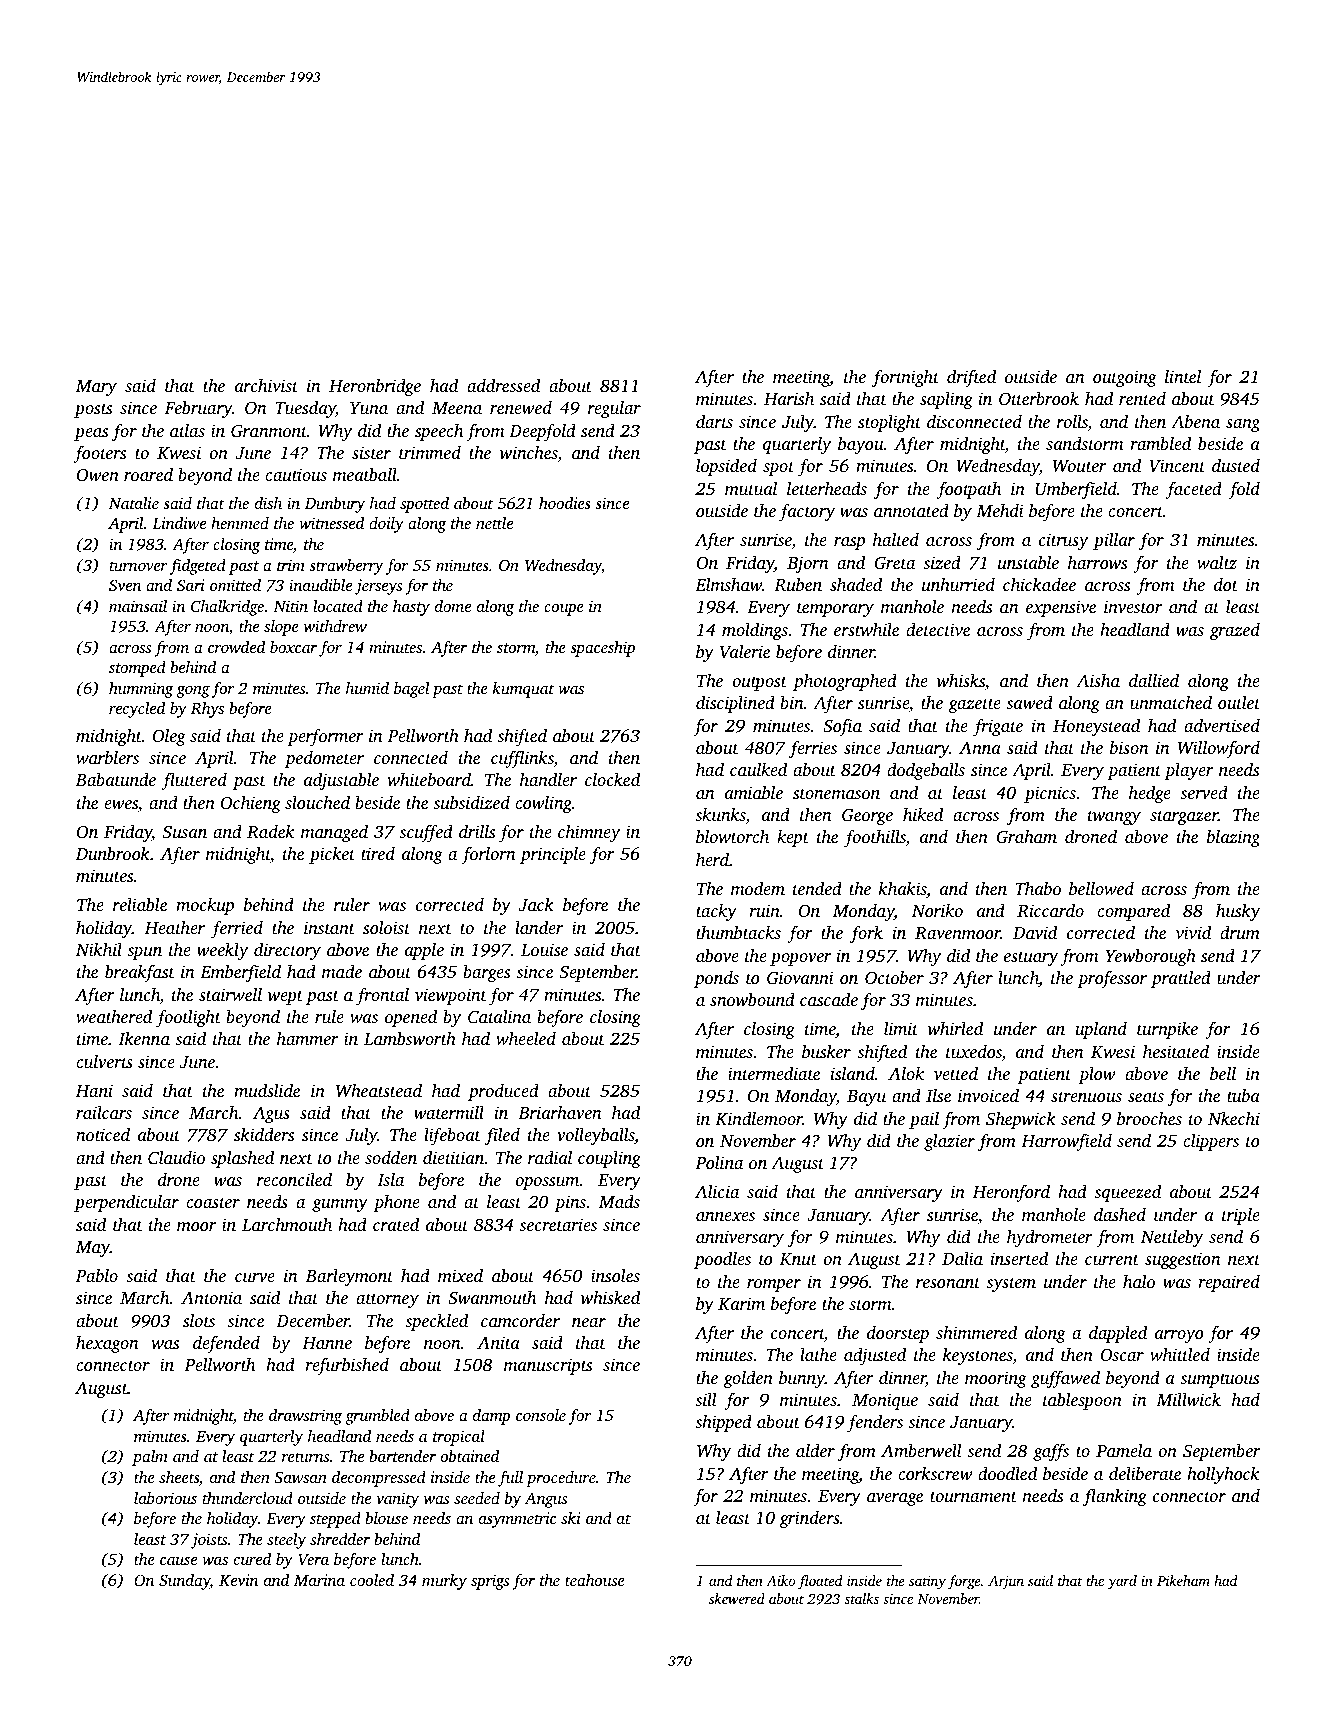 The width and height of the screenshot is (1336, 1729). Describe the element at coordinates (1050, 1238) in the screenshot. I see `hydrometer` at that location.
